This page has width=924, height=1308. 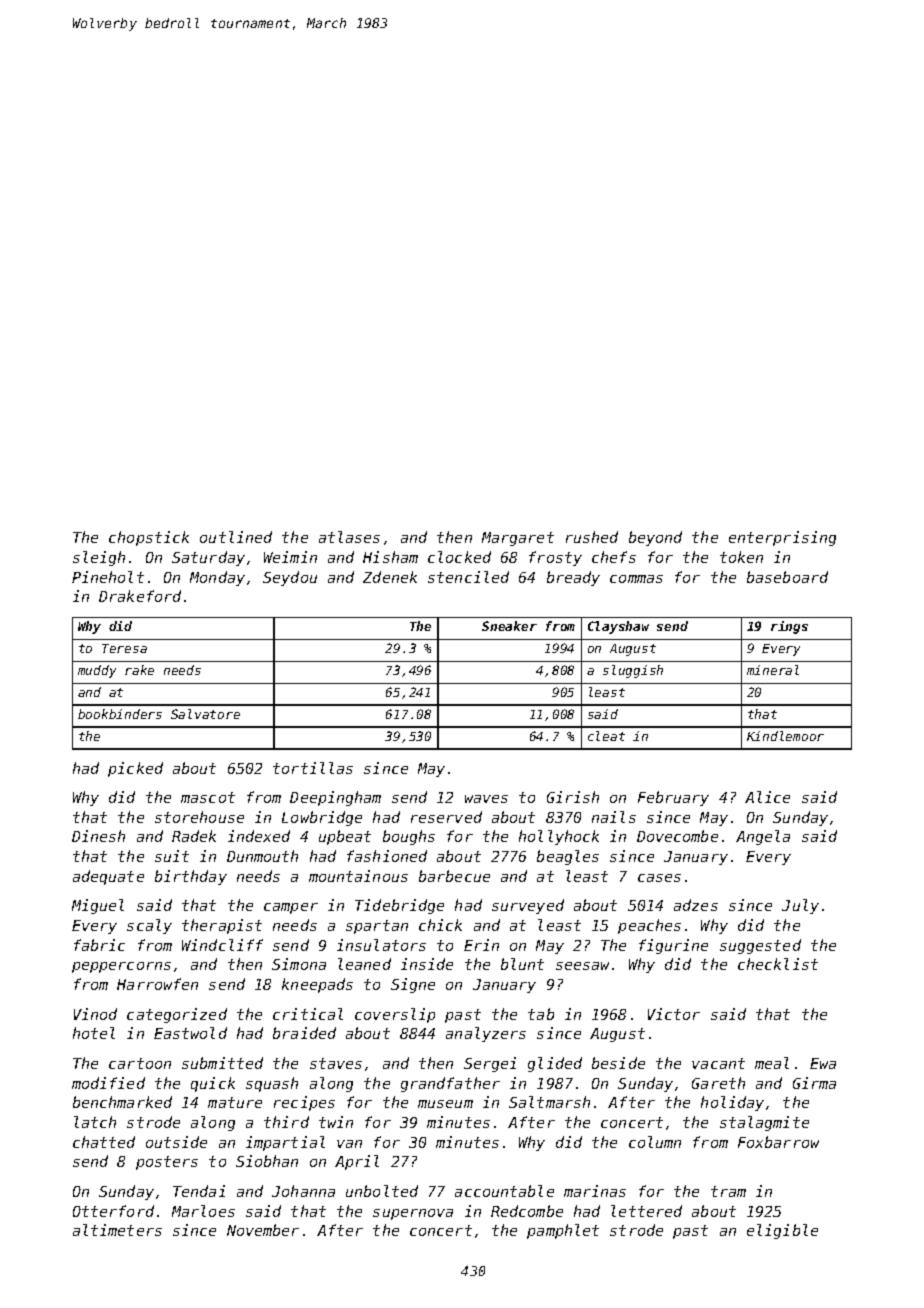 What do you see at coordinates (377, 927) in the page?
I see `spartan` at bounding box center [377, 927].
